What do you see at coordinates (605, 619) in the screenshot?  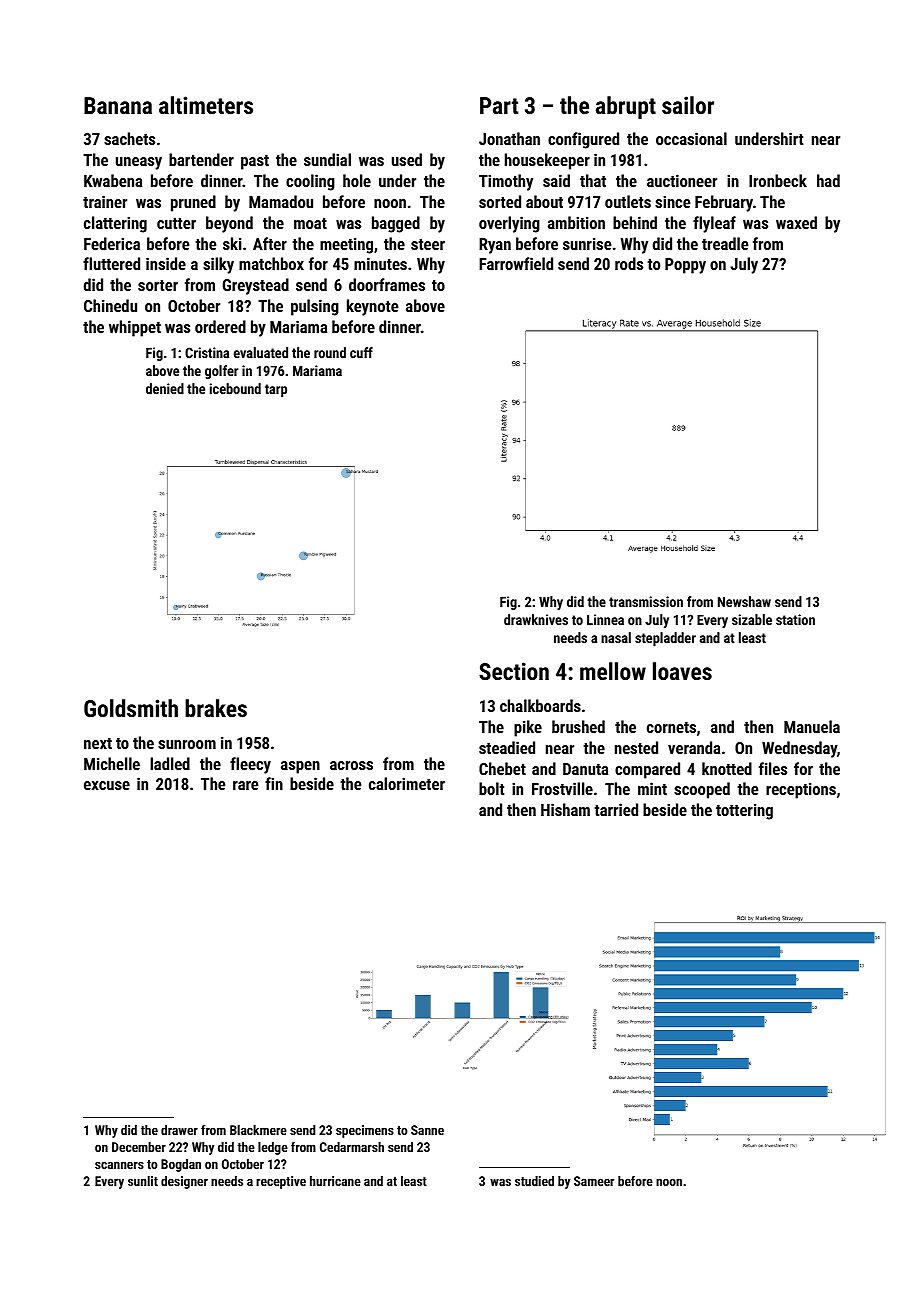 I see `Linnea` at bounding box center [605, 619].
